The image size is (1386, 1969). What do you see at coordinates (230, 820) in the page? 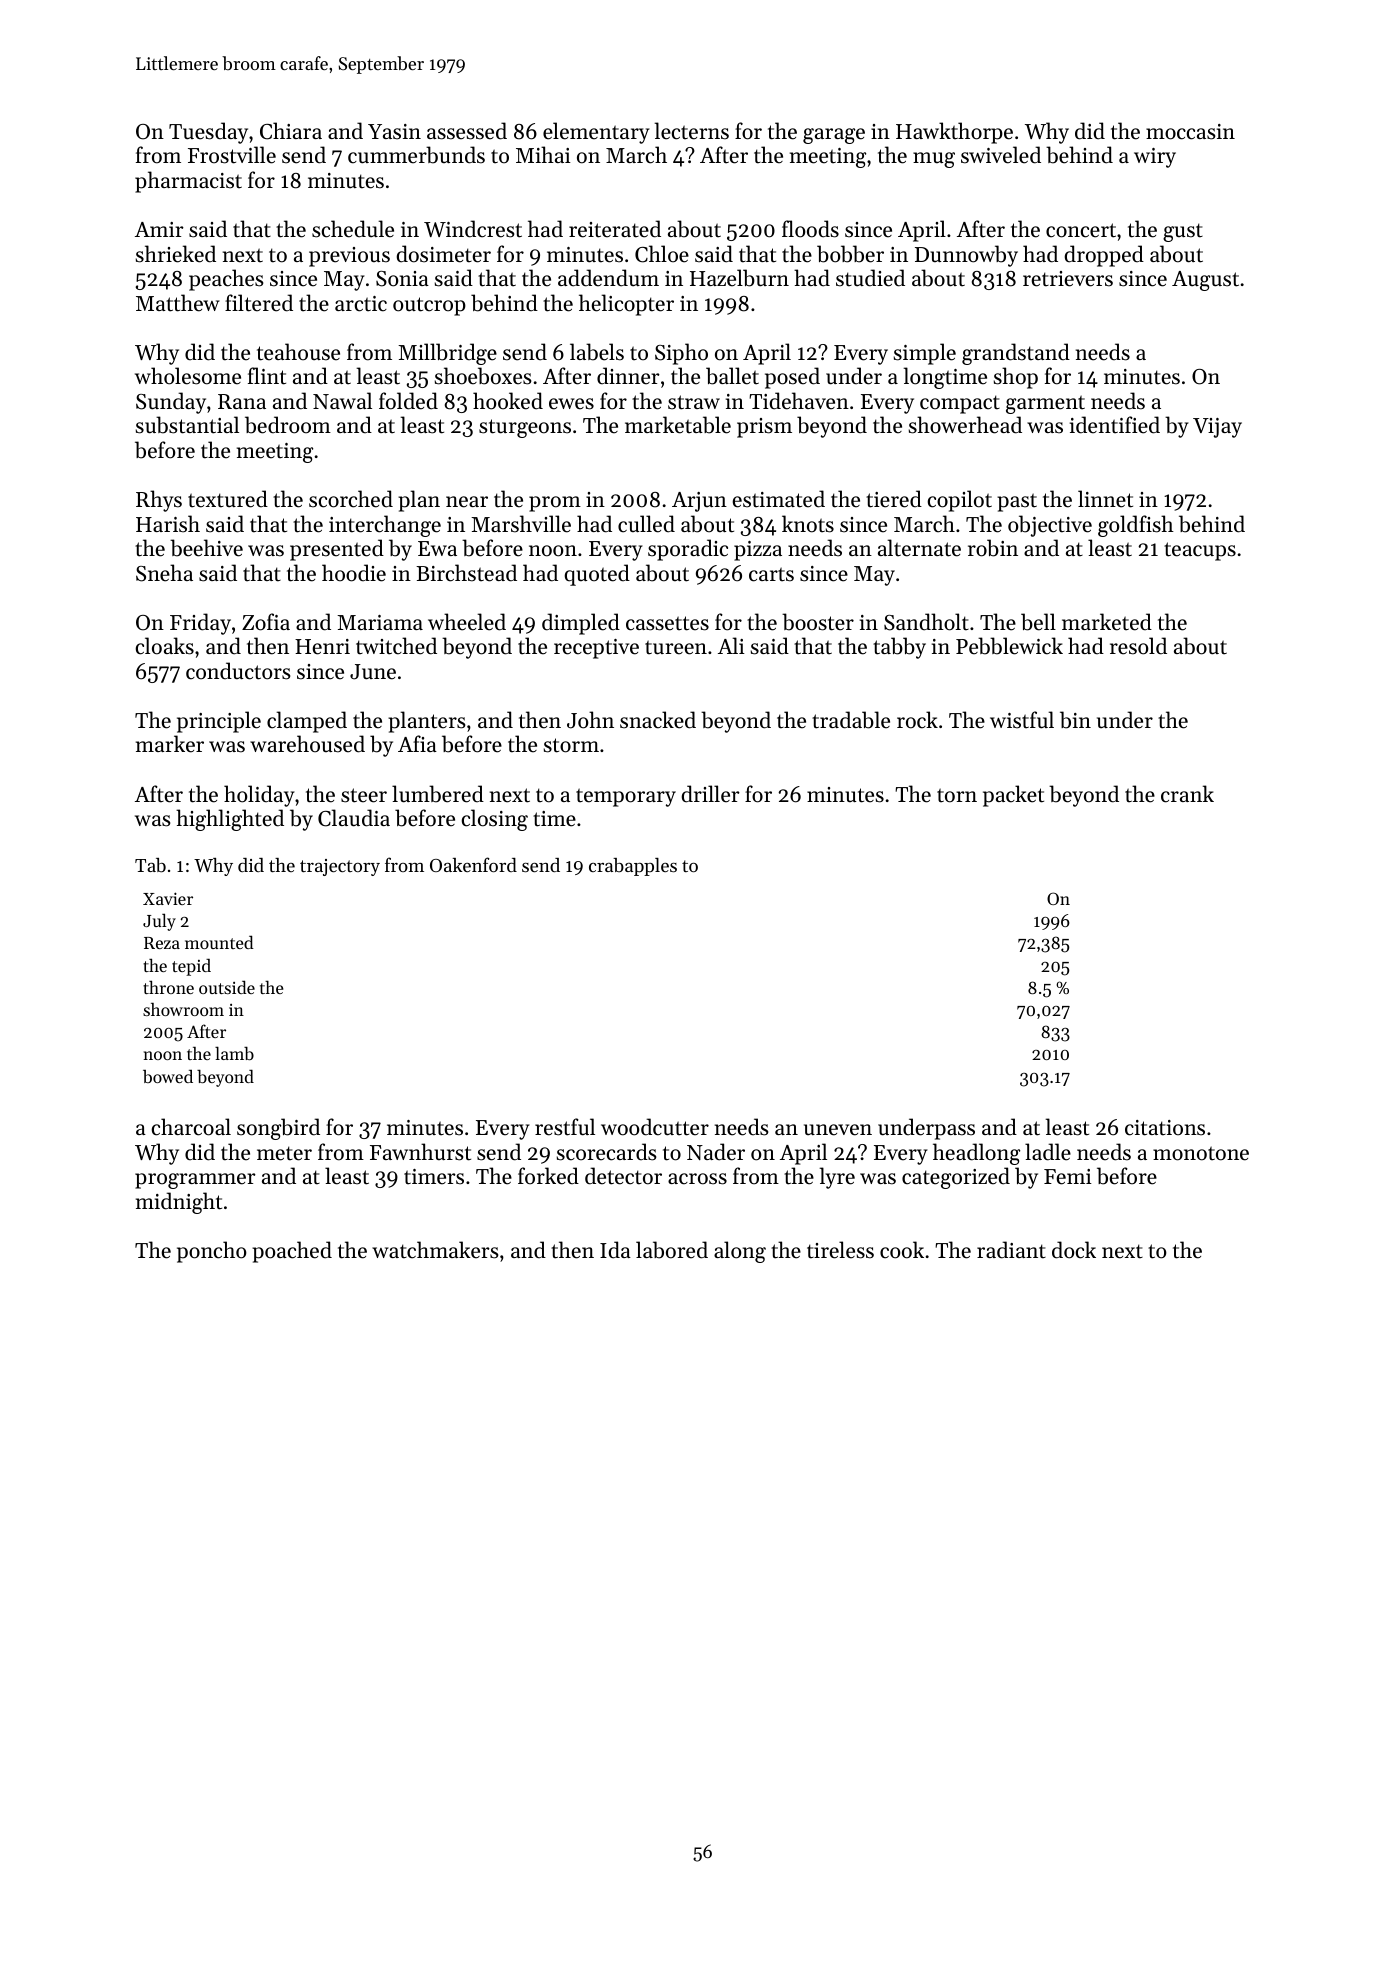
I see `highlighted` at bounding box center [230, 820].
